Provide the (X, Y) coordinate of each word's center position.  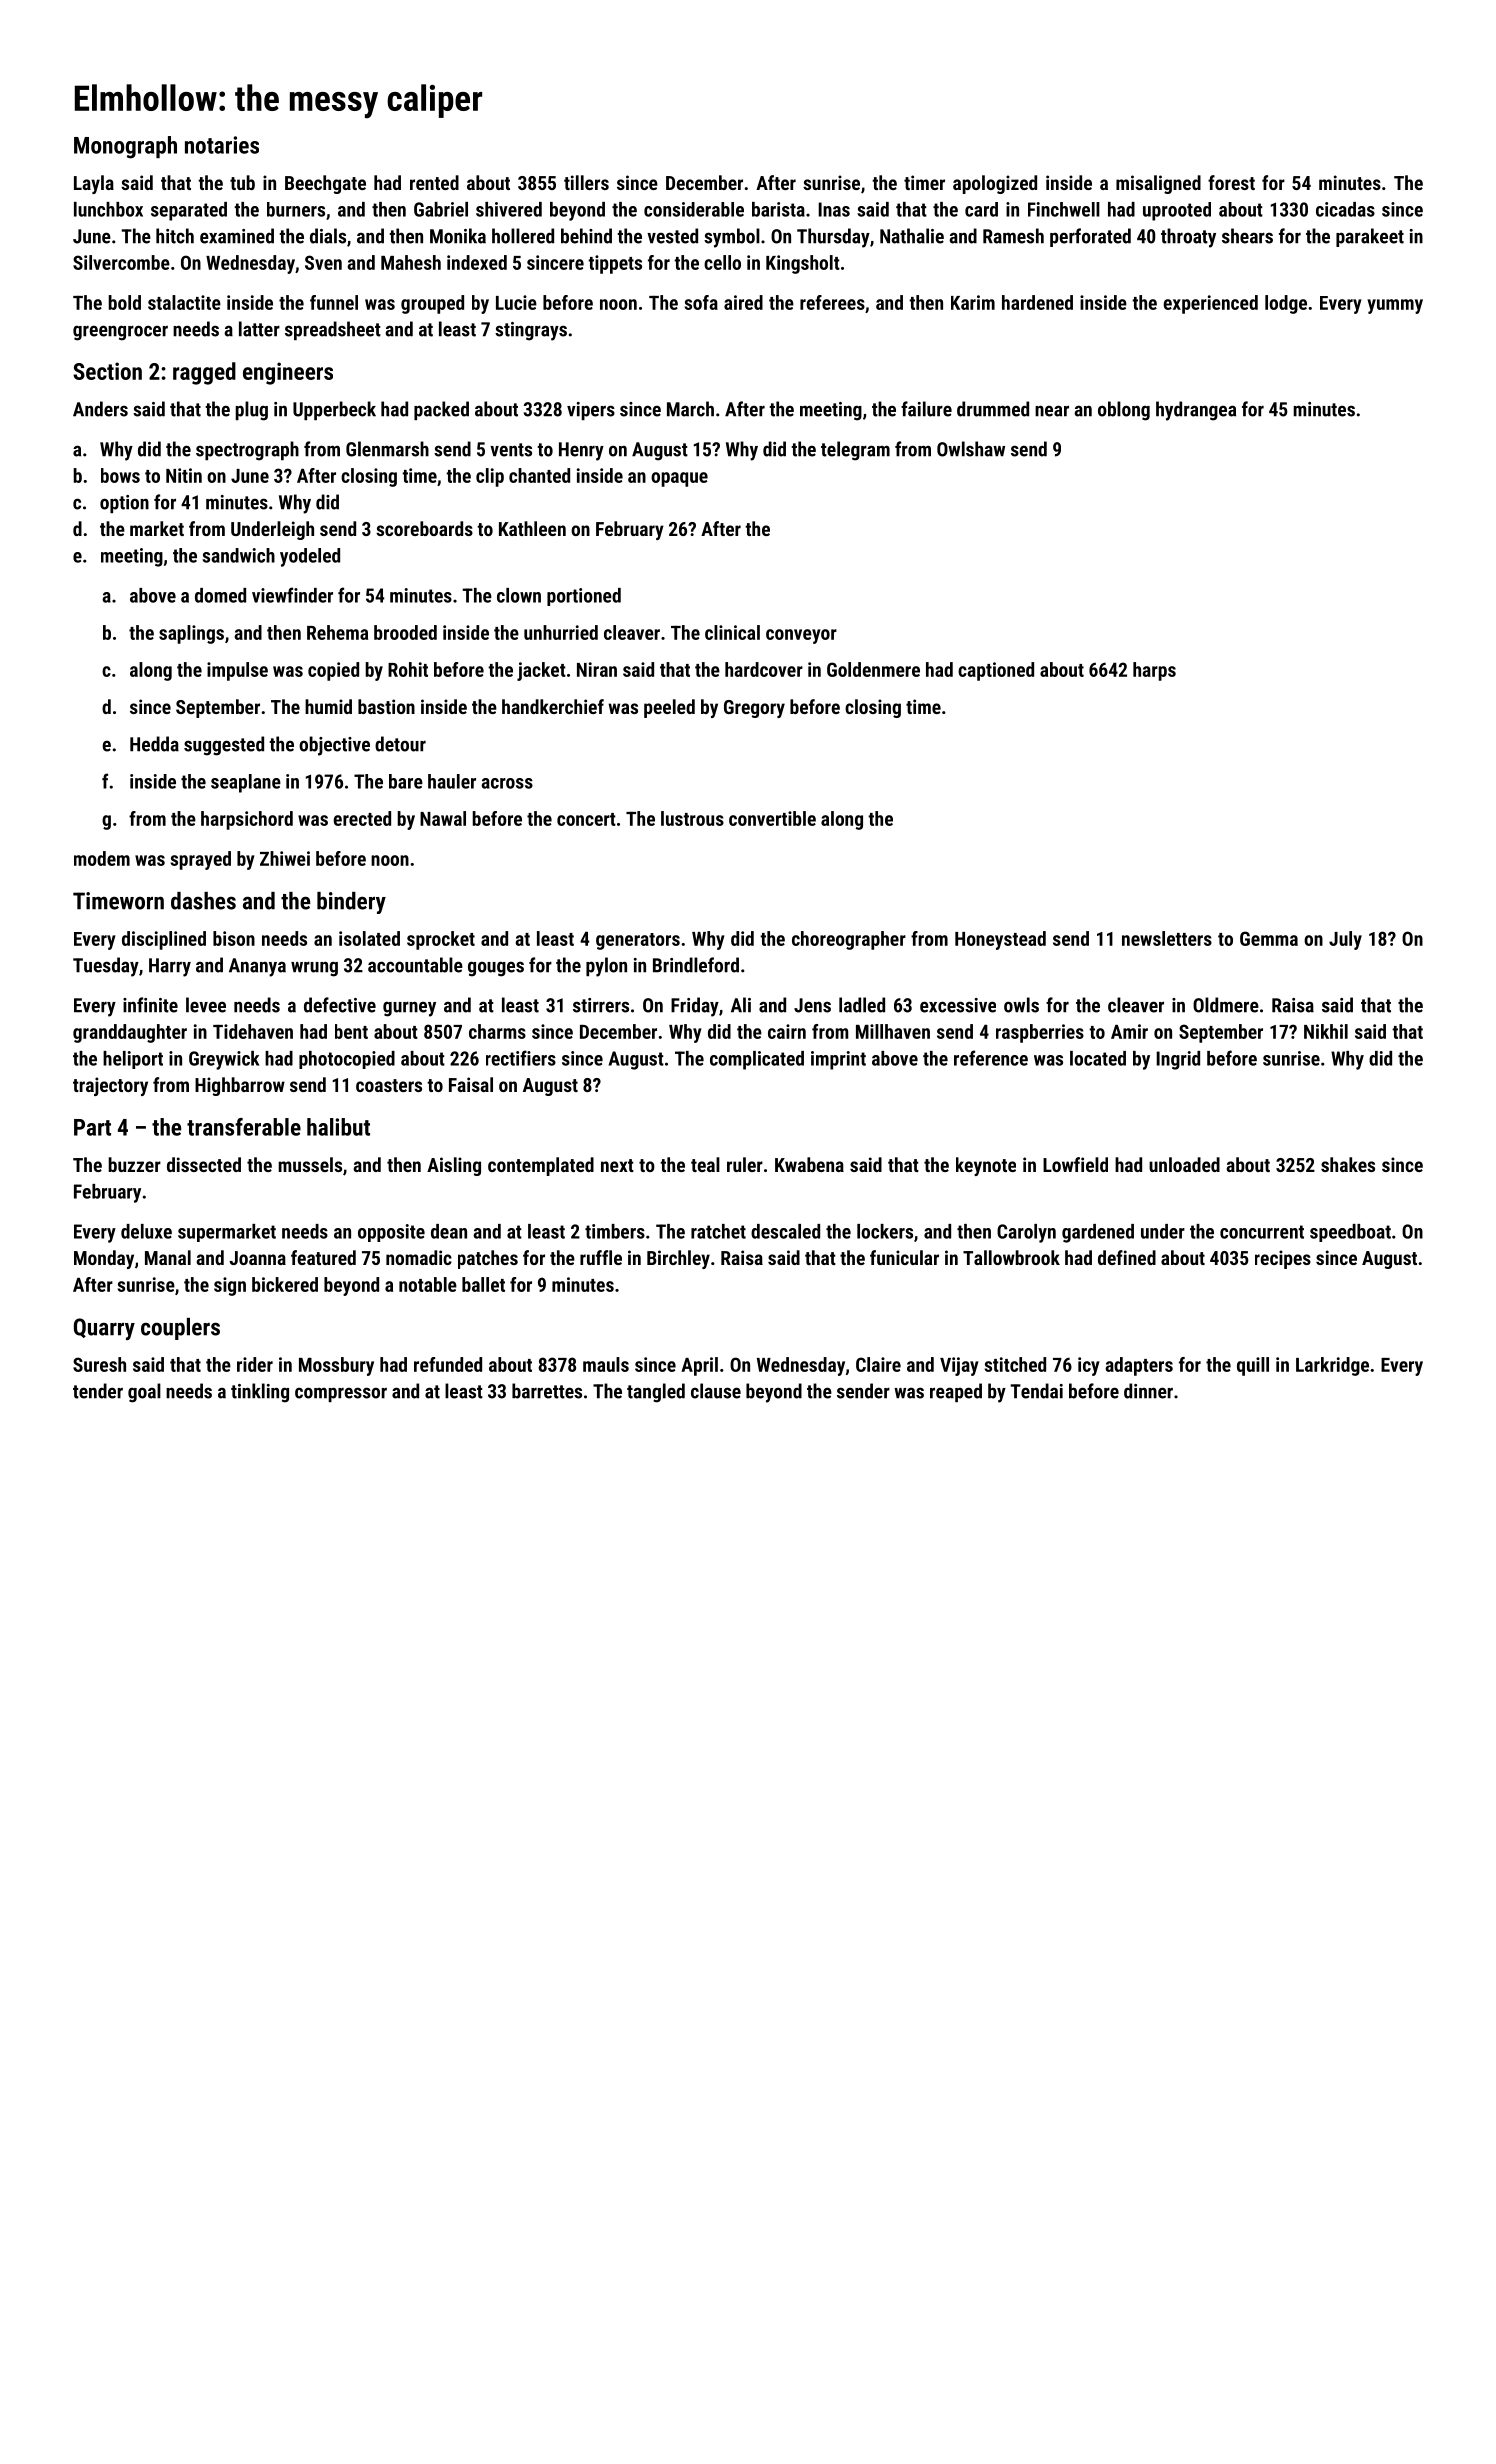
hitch (175, 236)
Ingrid (1178, 1060)
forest (1231, 182)
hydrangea (1196, 411)
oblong (1124, 411)
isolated (369, 938)
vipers (591, 411)
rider (255, 1364)
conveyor (801, 636)
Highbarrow (240, 1086)
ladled (862, 1005)
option (124, 504)
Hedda (154, 744)
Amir (1129, 1031)
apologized (995, 184)
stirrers (601, 1005)
